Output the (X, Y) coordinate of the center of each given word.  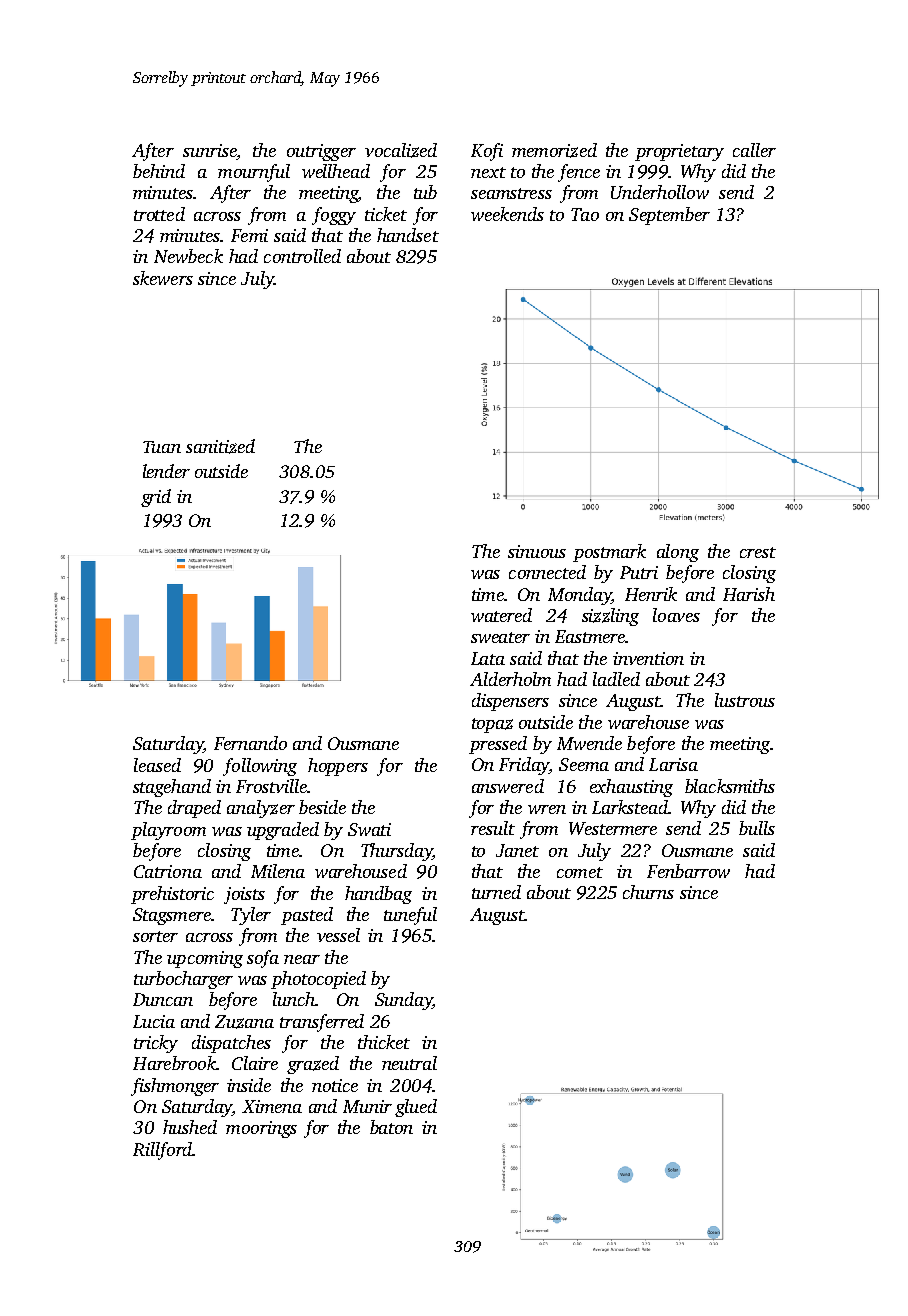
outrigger (321, 152)
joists (244, 895)
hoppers (338, 767)
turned (496, 892)
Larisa (673, 764)
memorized (554, 150)
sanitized (220, 446)
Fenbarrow (688, 871)
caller (754, 150)
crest (758, 552)
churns (648, 892)
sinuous (537, 551)
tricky (156, 1044)
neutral (409, 1063)
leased (157, 765)
